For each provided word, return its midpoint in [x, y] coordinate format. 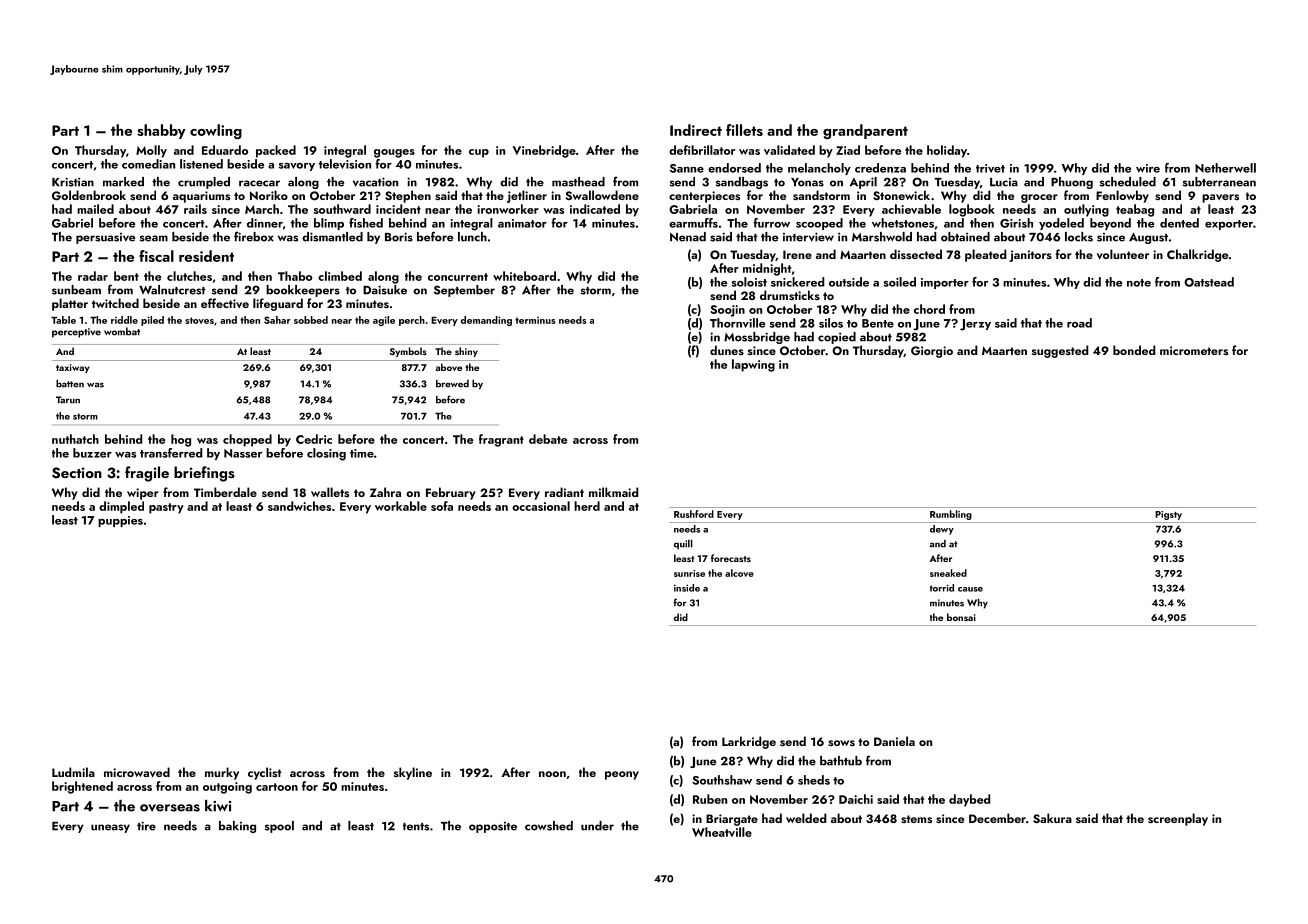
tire [146, 826]
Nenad [688, 237]
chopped [247, 440]
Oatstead [1209, 282]
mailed [95, 209]
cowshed [549, 826]
